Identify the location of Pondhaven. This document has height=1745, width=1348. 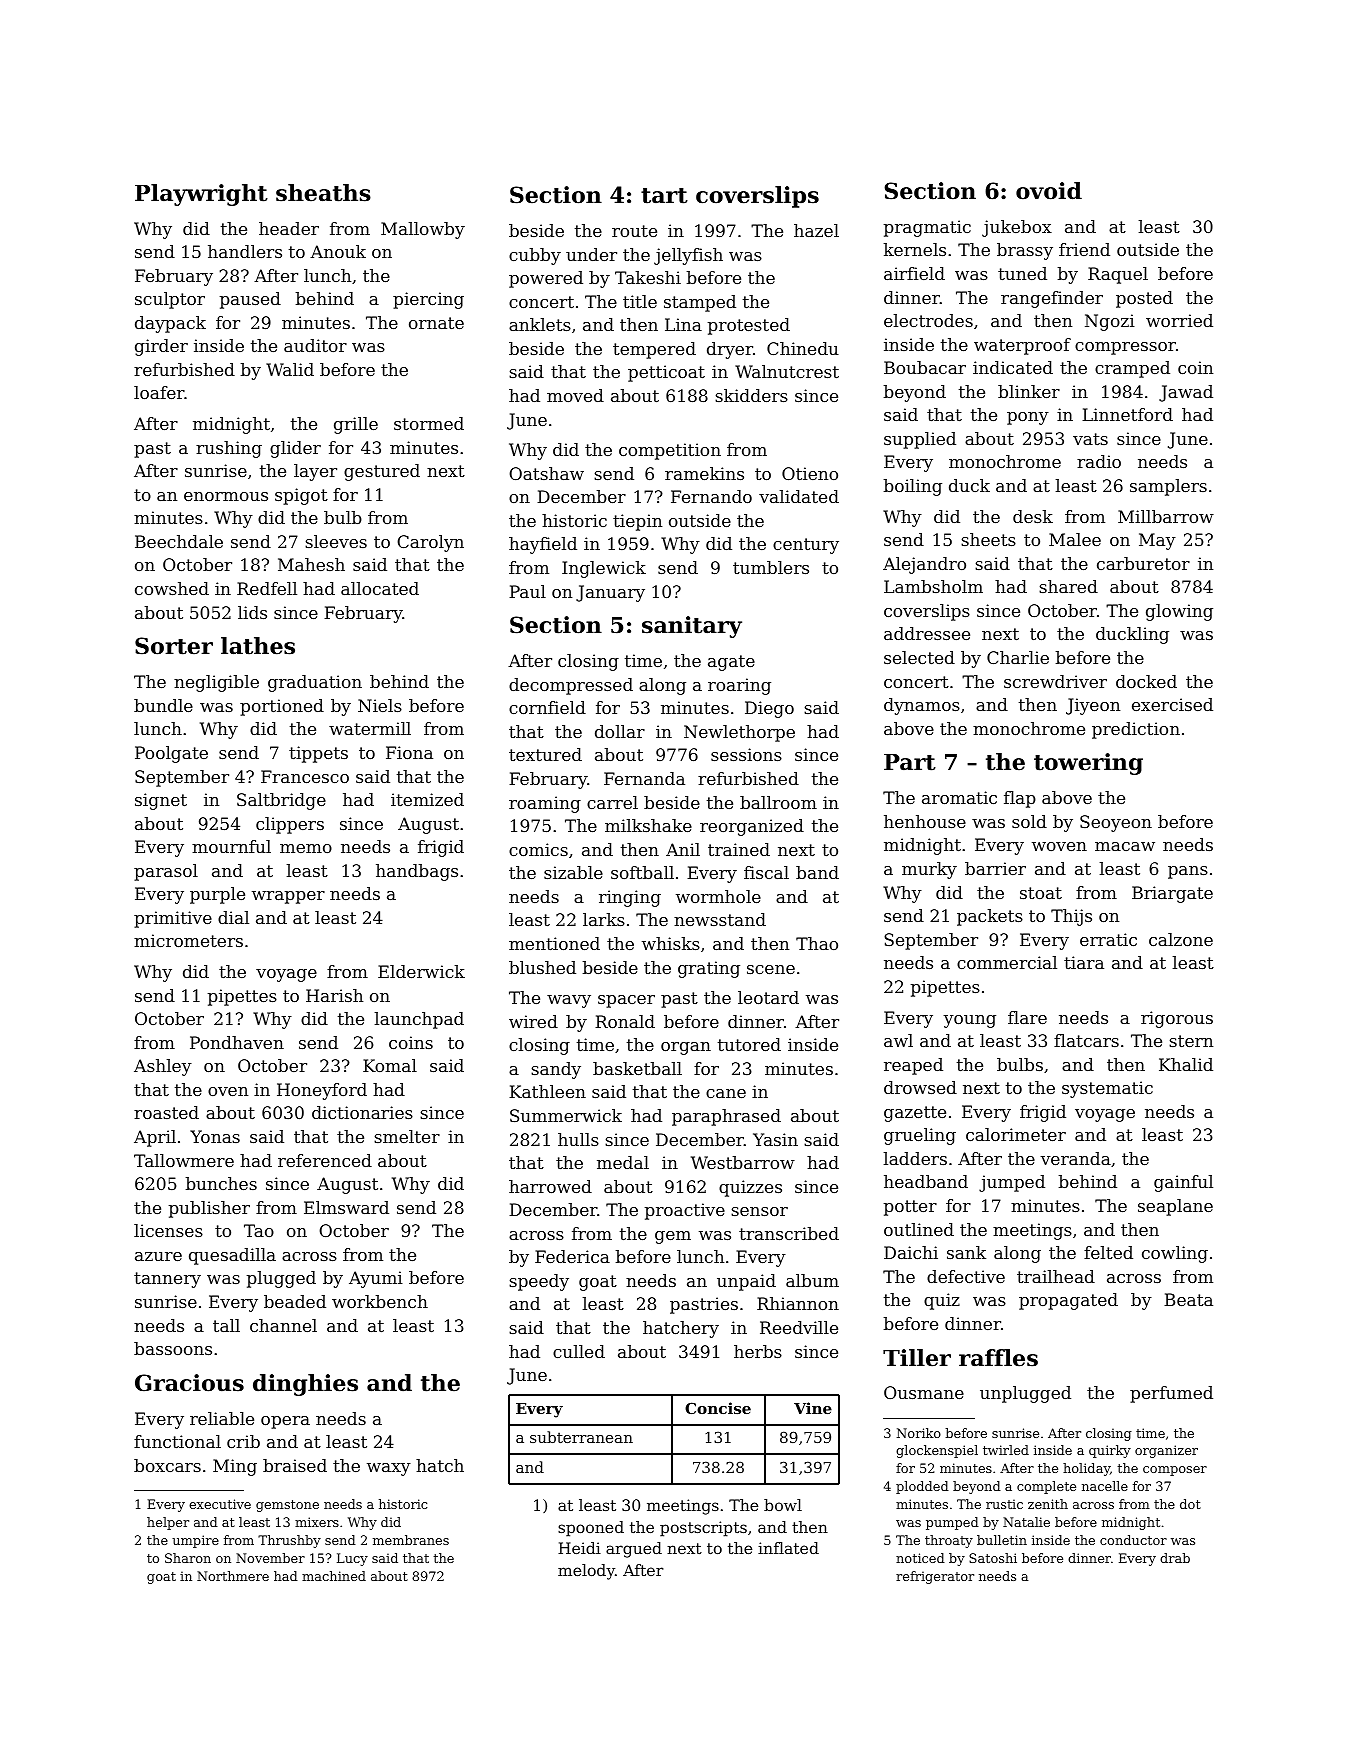
(237, 1042).
